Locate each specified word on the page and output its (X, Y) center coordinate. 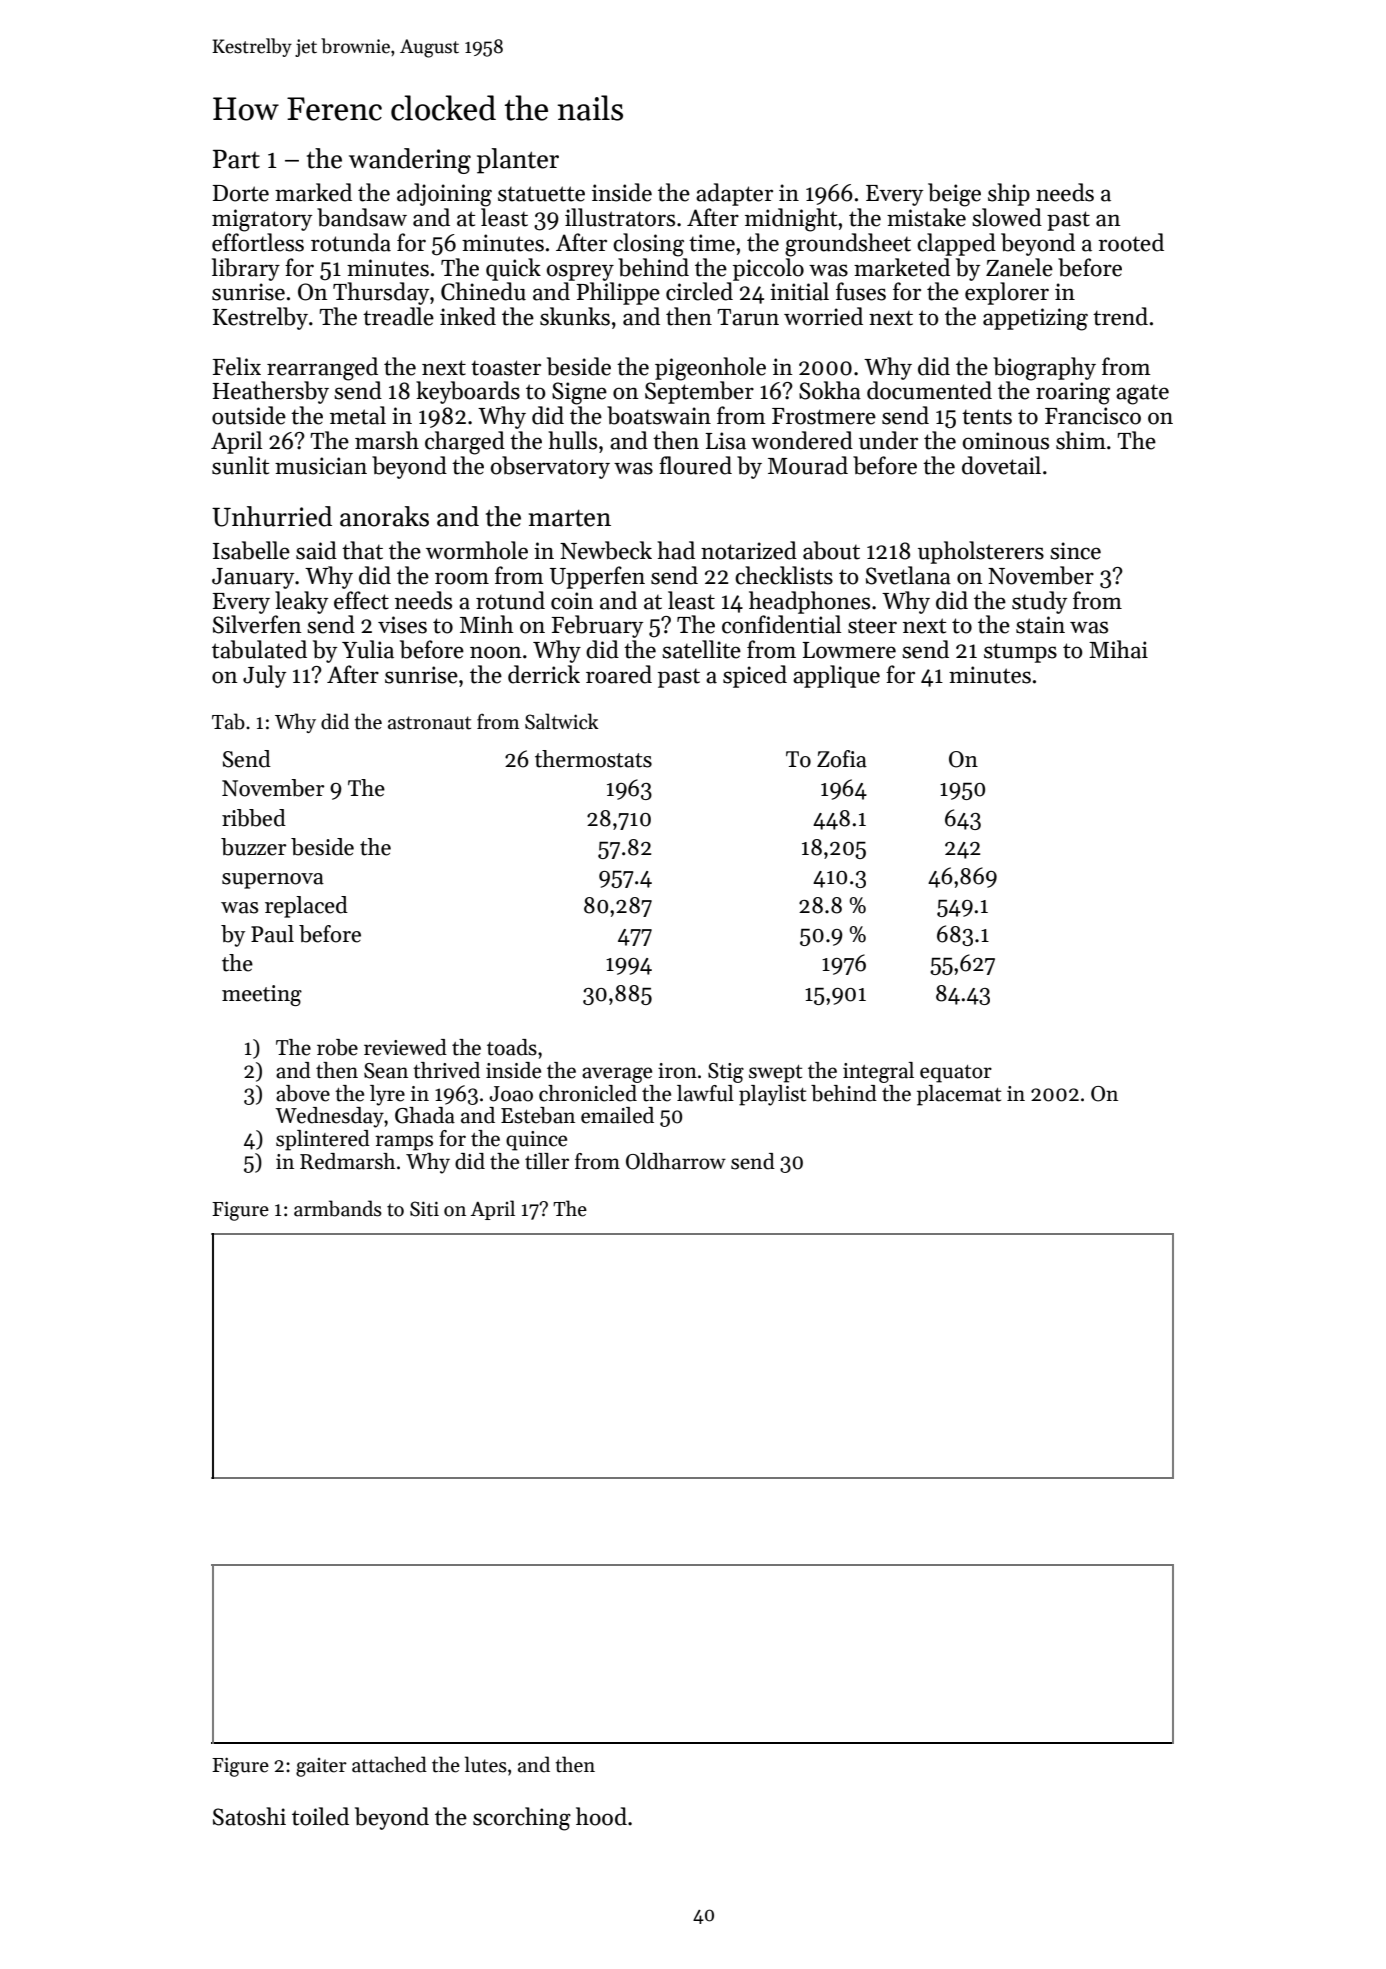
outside (249, 415)
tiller (547, 1161)
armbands (338, 1208)
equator (956, 1074)
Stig (726, 1073)
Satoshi (249, 1816)
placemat (959, 1095)
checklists (784, 575)
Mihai (1118, 649)
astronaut (429, 723)
